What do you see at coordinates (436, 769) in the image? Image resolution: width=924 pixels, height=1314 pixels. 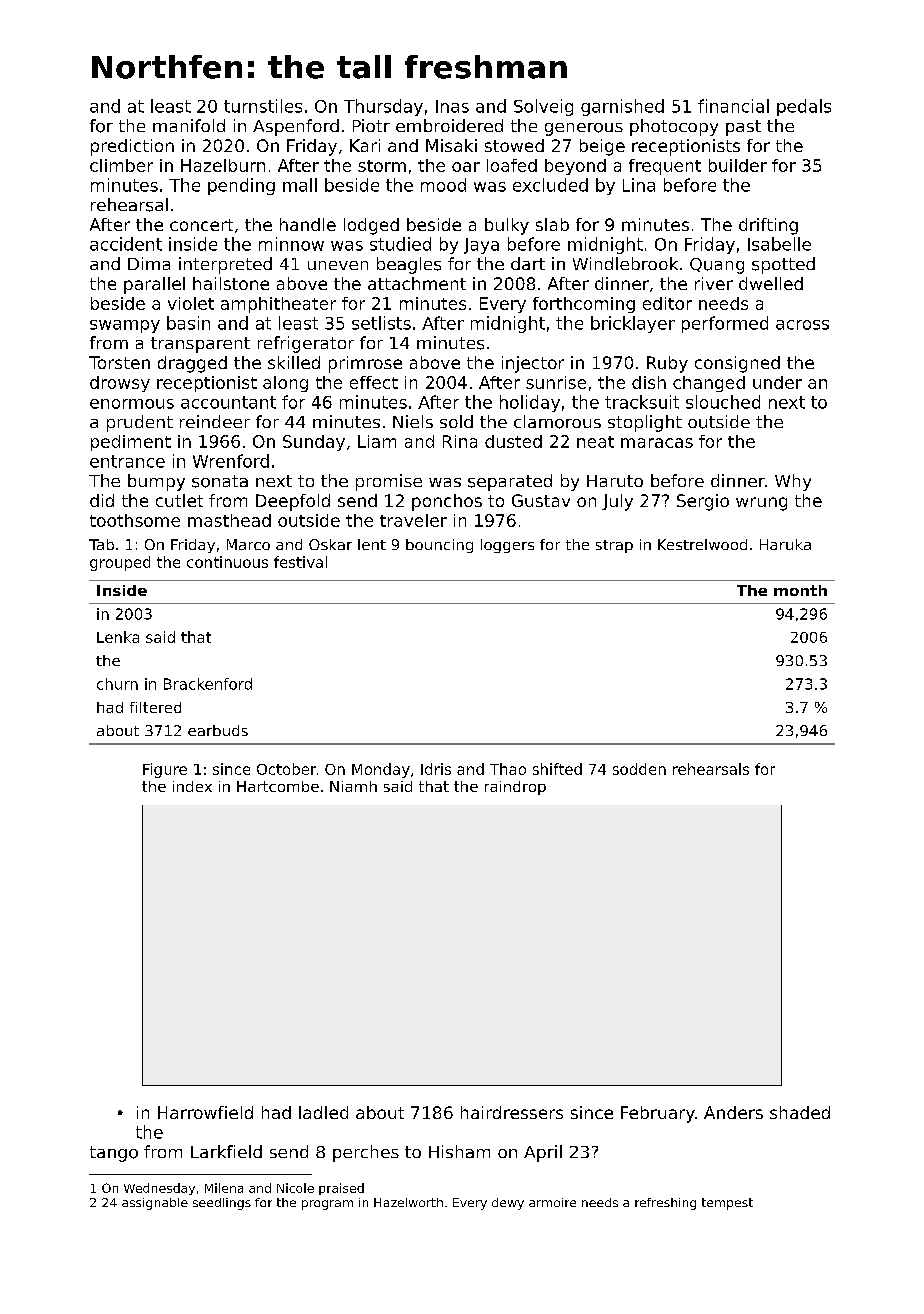 I see `Idris` at bounding box center [436, 769].
